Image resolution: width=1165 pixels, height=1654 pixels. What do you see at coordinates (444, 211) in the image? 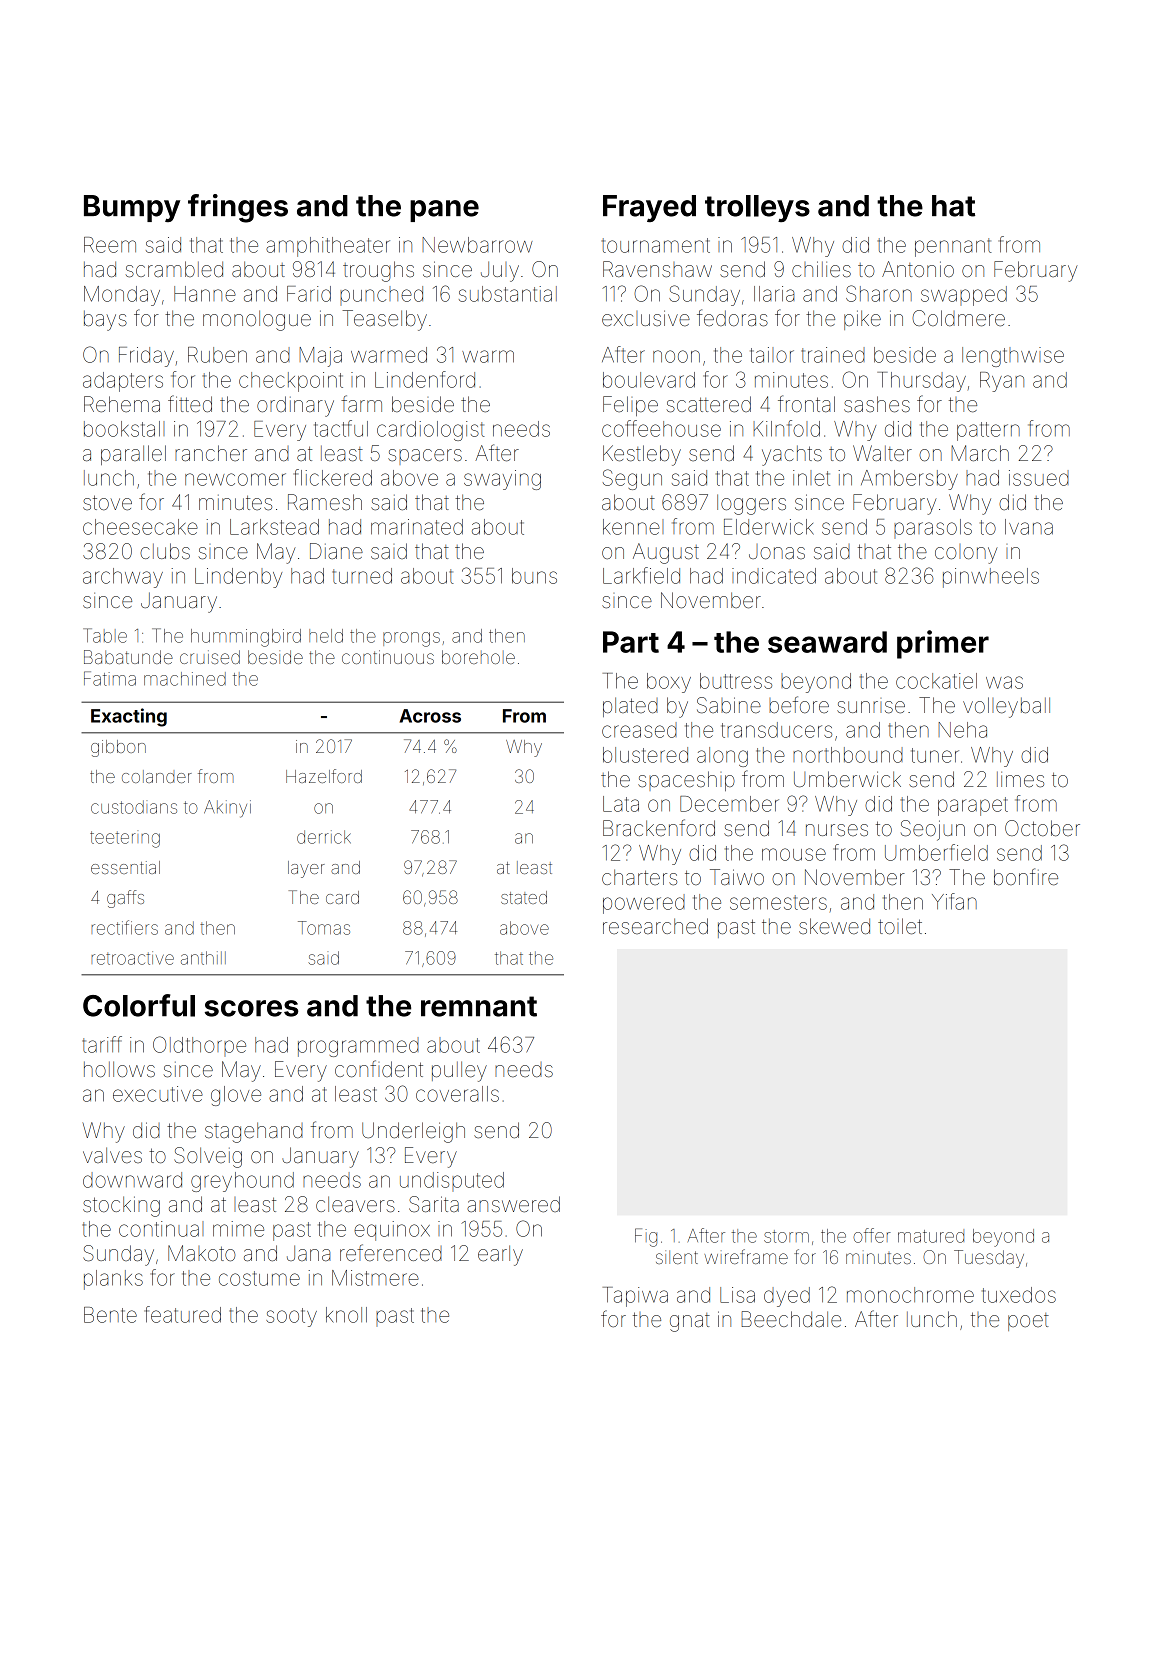
I see `pane` at bounding box center [444, 211].
